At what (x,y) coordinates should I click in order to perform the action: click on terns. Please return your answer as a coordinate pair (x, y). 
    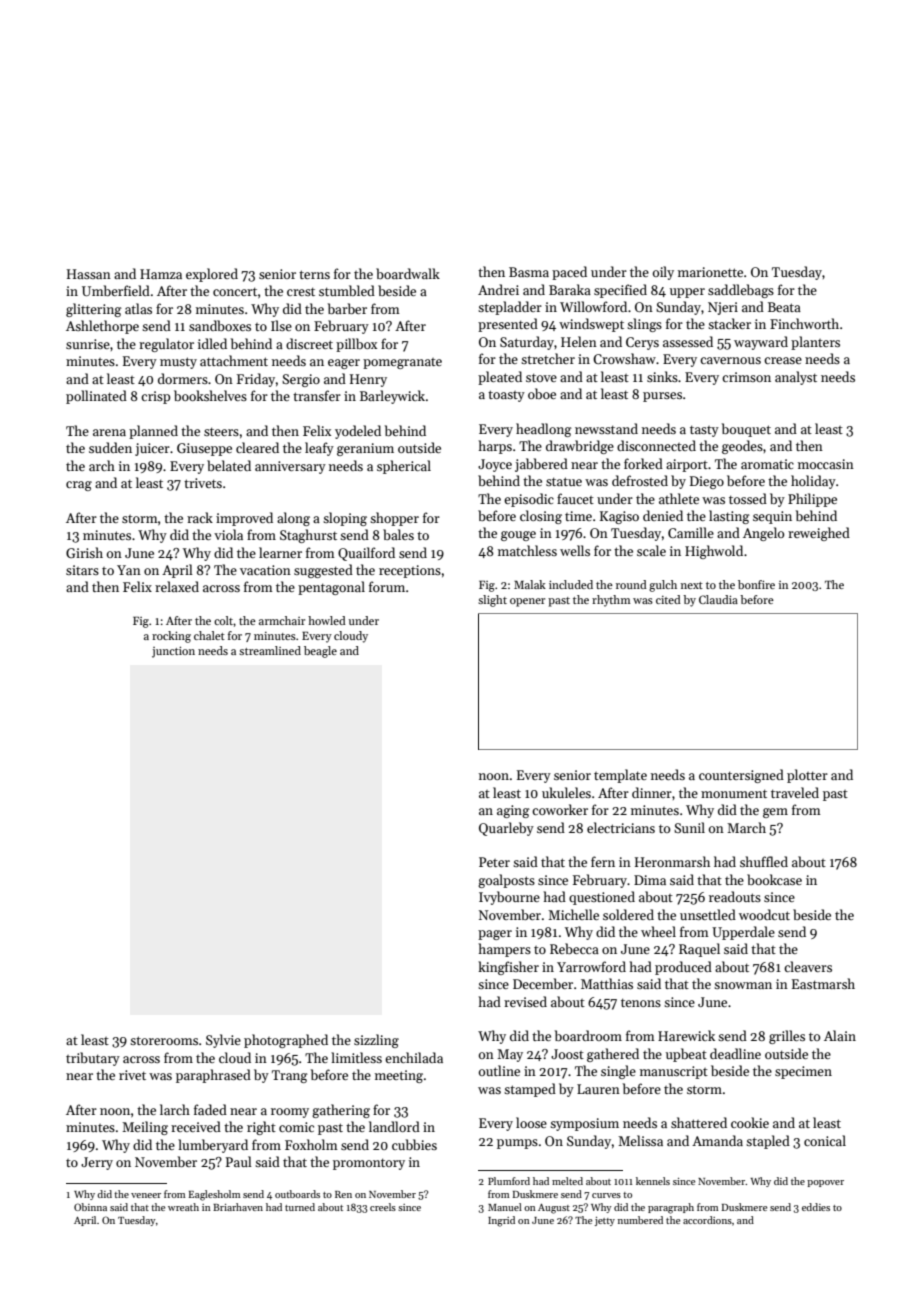
    Looking at the image, I should click on (314, 274).
